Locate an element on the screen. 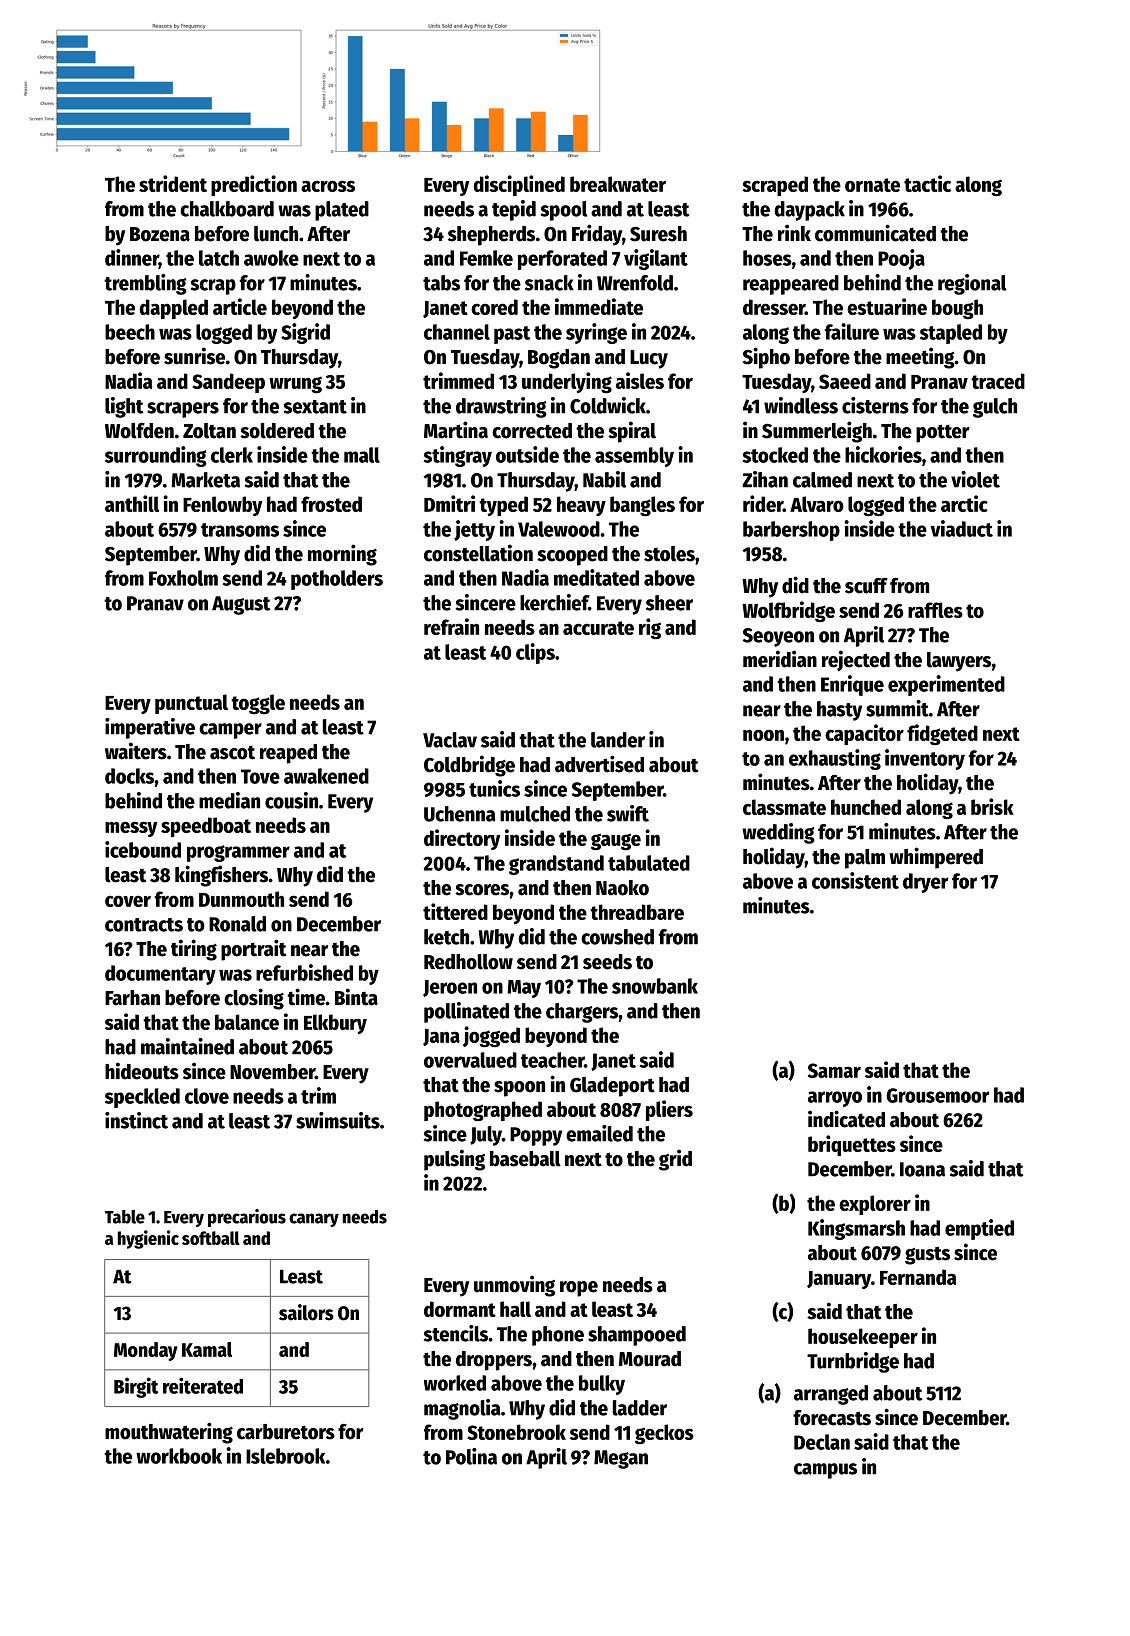 The image size is (1130, 1636). disciplined is located at coordinates (519, 185).
